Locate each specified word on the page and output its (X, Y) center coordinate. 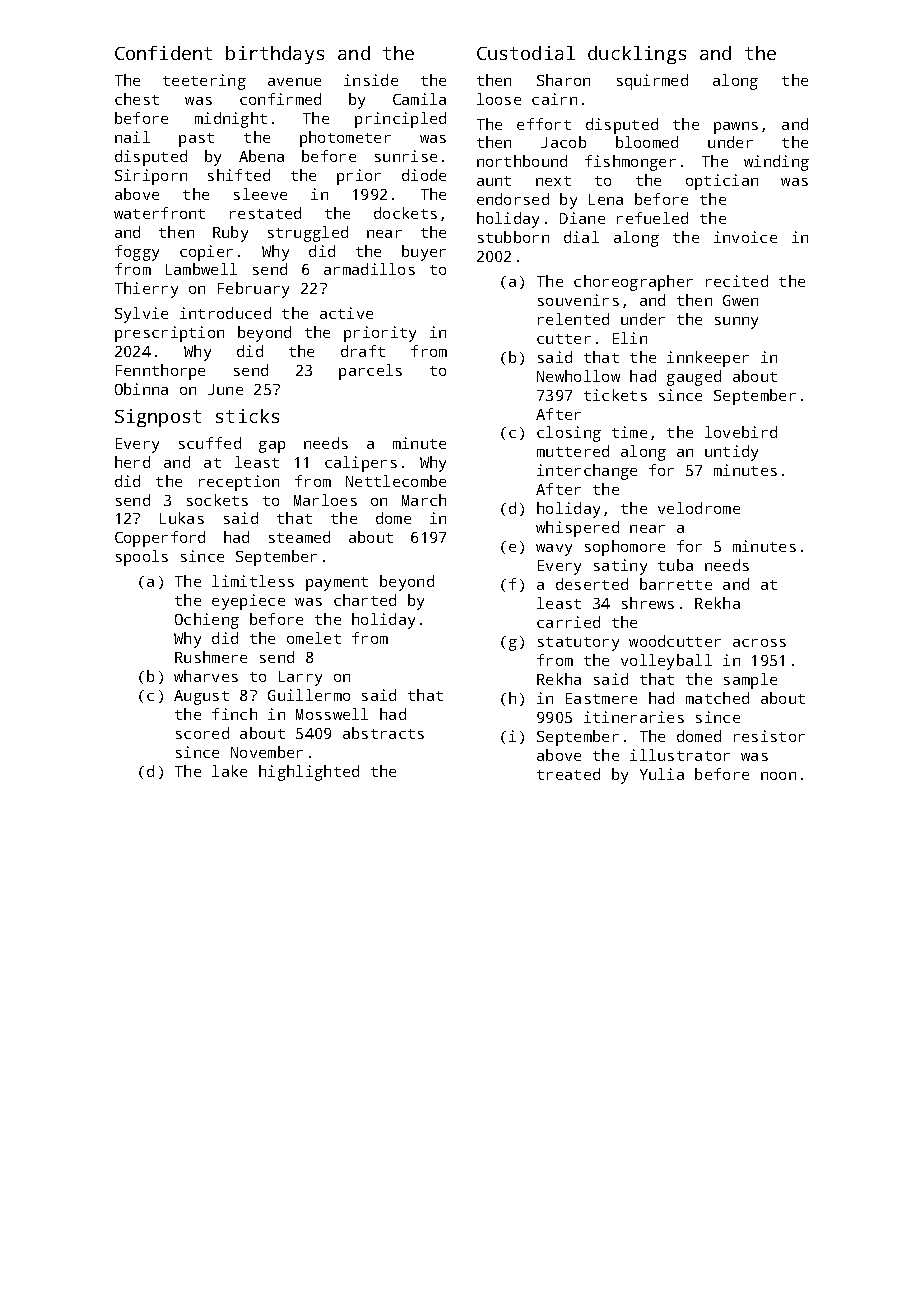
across (759, 643)
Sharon (563, 80)
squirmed (652, 82)
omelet (314, 638)
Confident (163, 53)
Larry (300, 678)
